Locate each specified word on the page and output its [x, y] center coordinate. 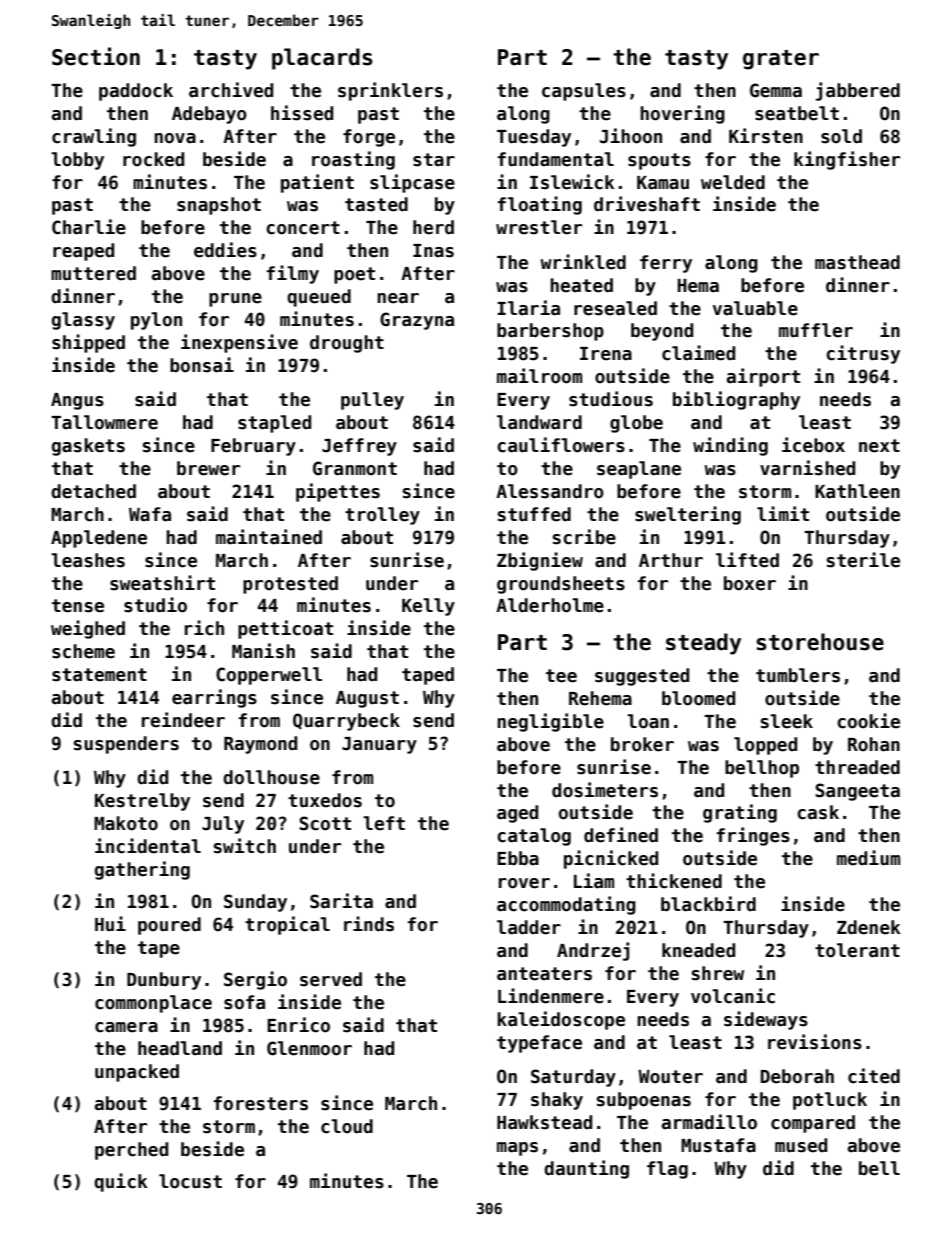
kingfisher [847, 160]
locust [190, 1181]
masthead [857, 262]
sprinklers [390, 91]
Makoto [126, 823]
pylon [156, 321]
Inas [433, 251]
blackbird [708, 904]
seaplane [639, 470]
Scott [325, 823]
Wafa [150, 514]
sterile [863, 560]
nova [175, 138]
